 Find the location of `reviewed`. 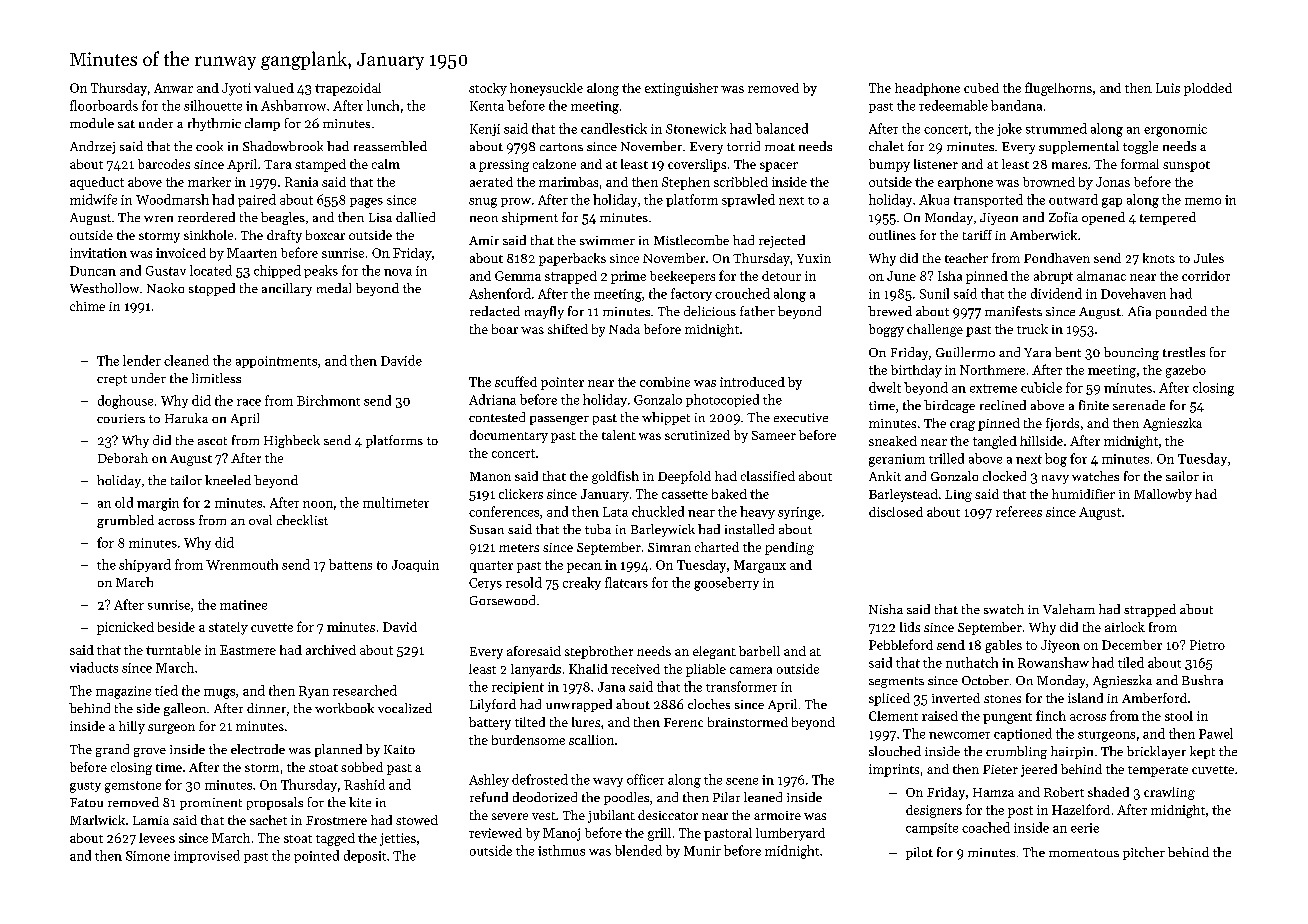

reviewed is located at coordinates (495, 833).
